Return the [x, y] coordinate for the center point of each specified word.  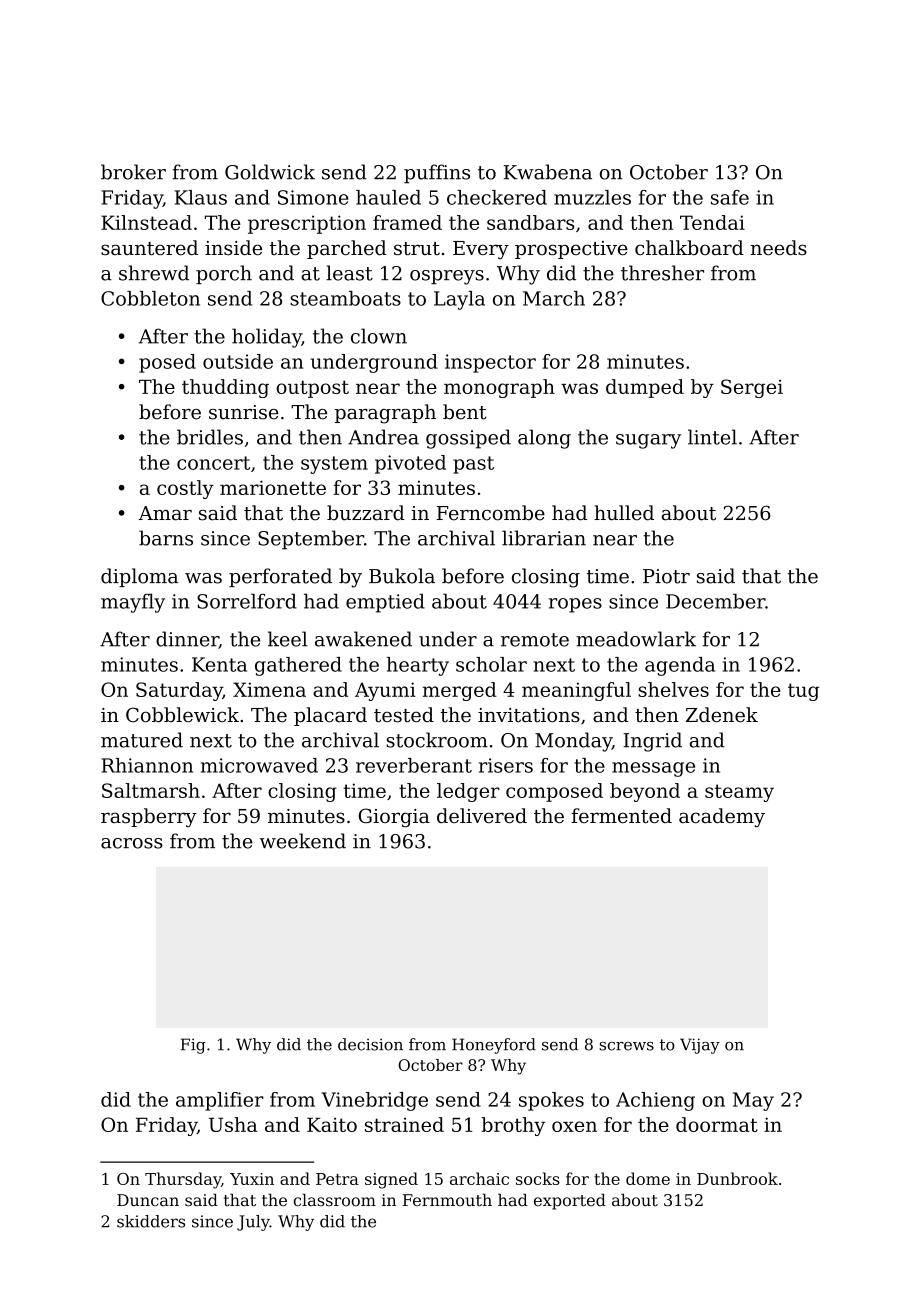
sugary [648, 441]
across [132, 843]
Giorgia [394, 817]
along [544, 439]
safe [730, 197]
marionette [273, 487]
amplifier [220, 1101]
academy [722, 817]
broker [133, 172]
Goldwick [270, 172]
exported [570, 1201]
